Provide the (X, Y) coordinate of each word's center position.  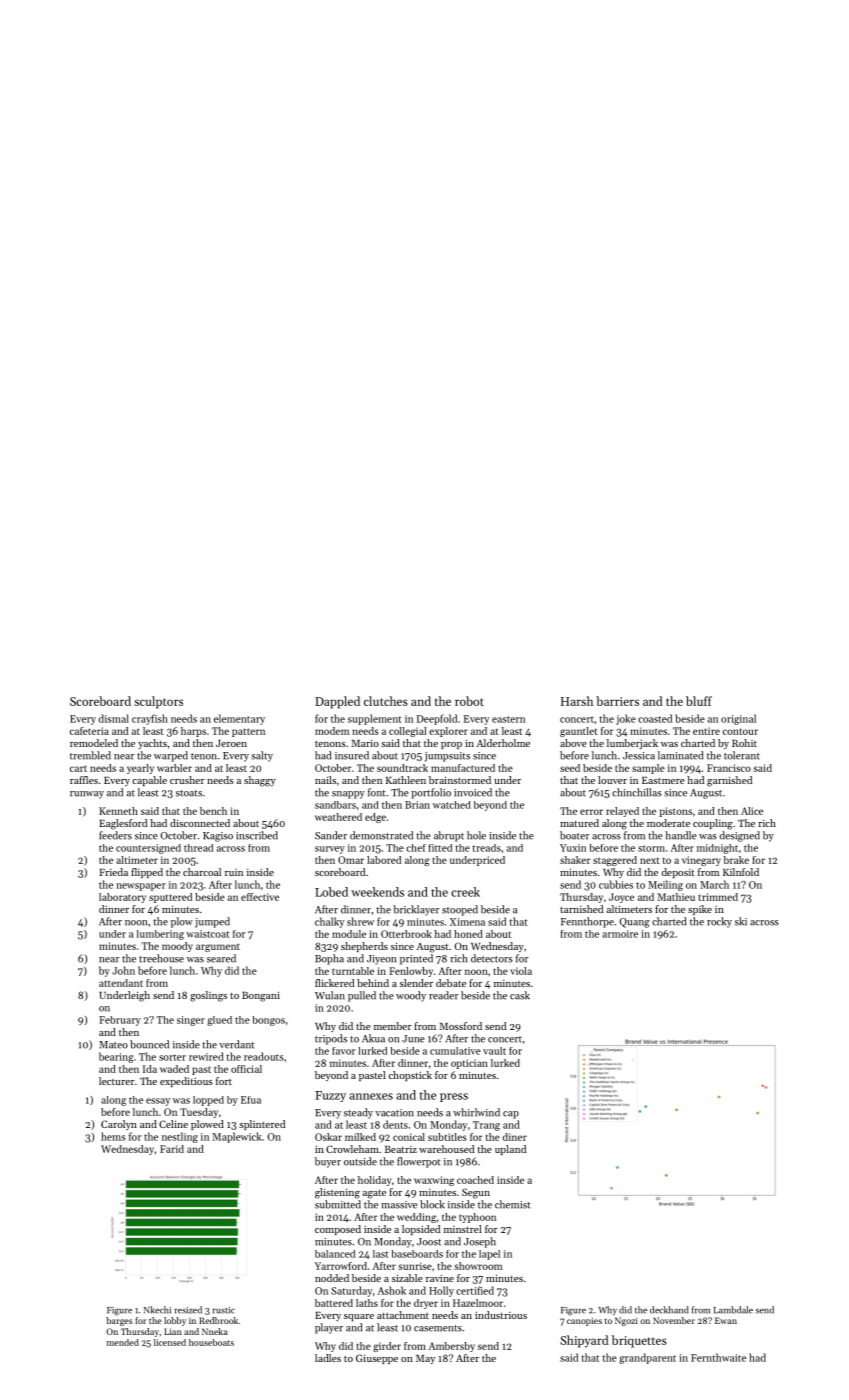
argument (218, 948)
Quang (635, 923)
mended (123, 1342)
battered (334, 1303)
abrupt (449, 836)
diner (515, 1137)
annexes (371, 1096)
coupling (713, 824)
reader (443, 995)
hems (113, 1136)
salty (262, 756)
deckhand (669, 1310)
